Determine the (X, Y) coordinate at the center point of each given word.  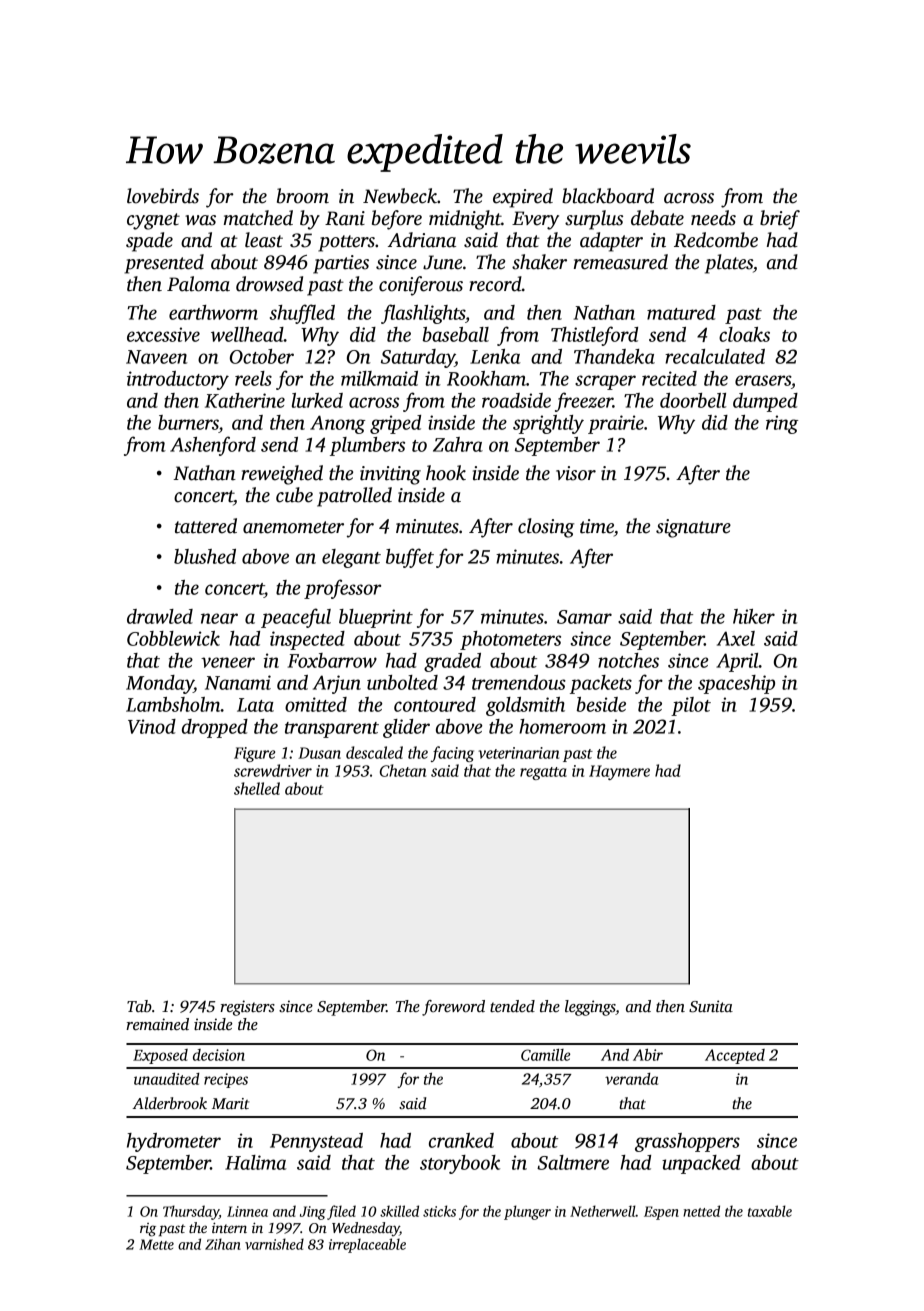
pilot (691, 706)
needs (713, 218)
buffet (410, 558)
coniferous (421, 286)
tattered (206, 526)
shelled (257, 788)
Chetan (403, 770)
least (264, 240)
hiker (754, 616)
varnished (274, 1244)
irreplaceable (367, 1245)
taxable (770, 1211)
